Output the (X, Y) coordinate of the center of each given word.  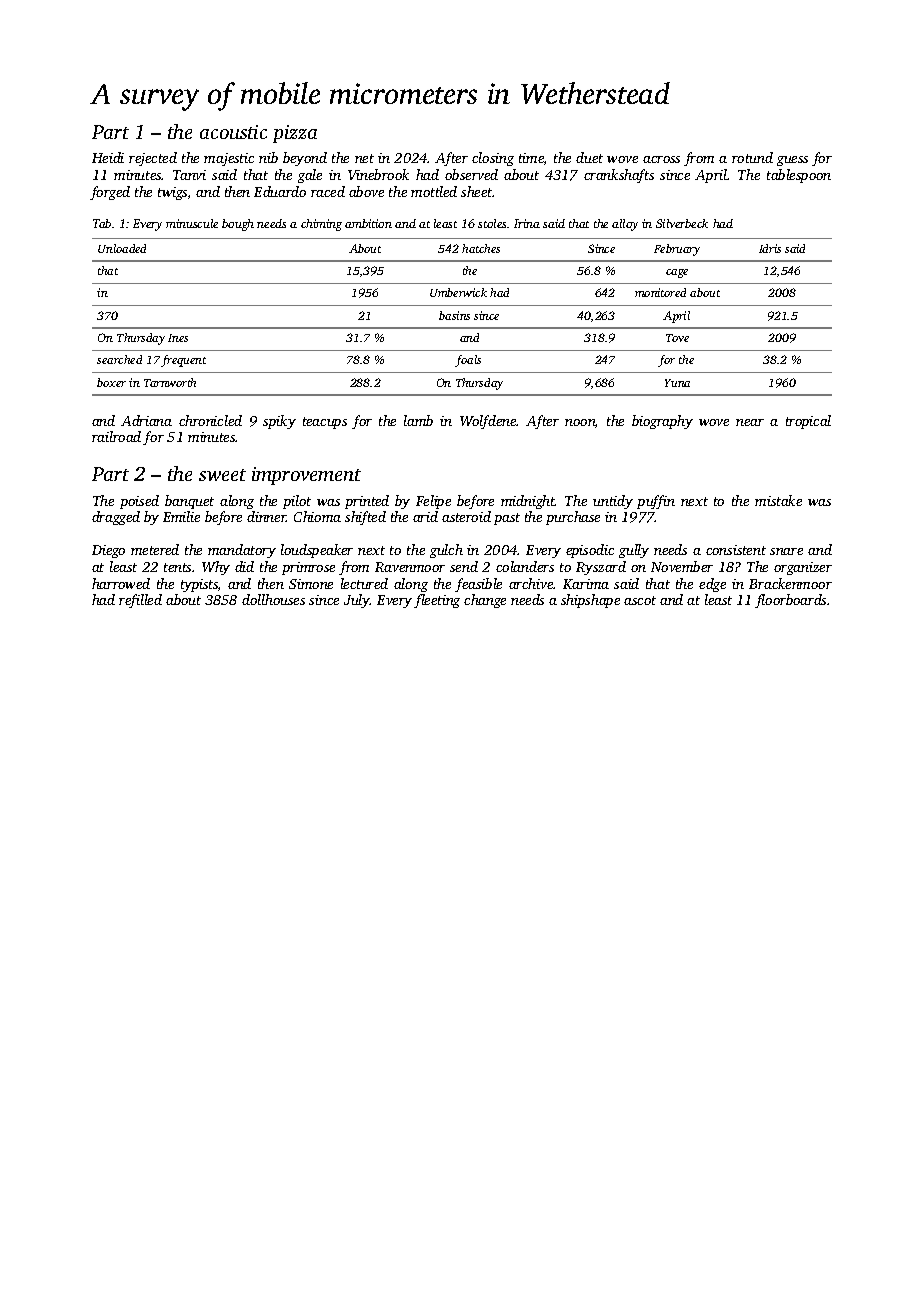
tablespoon (799, 176)
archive (531, 583)
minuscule (192, 223)
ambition (368, 223)
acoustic (233, 132)
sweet (222, 475)
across (661, 159)
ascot (640, 600)
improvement (306, 476)
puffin (656, 502)
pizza (295, 134)
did (244, 566)
